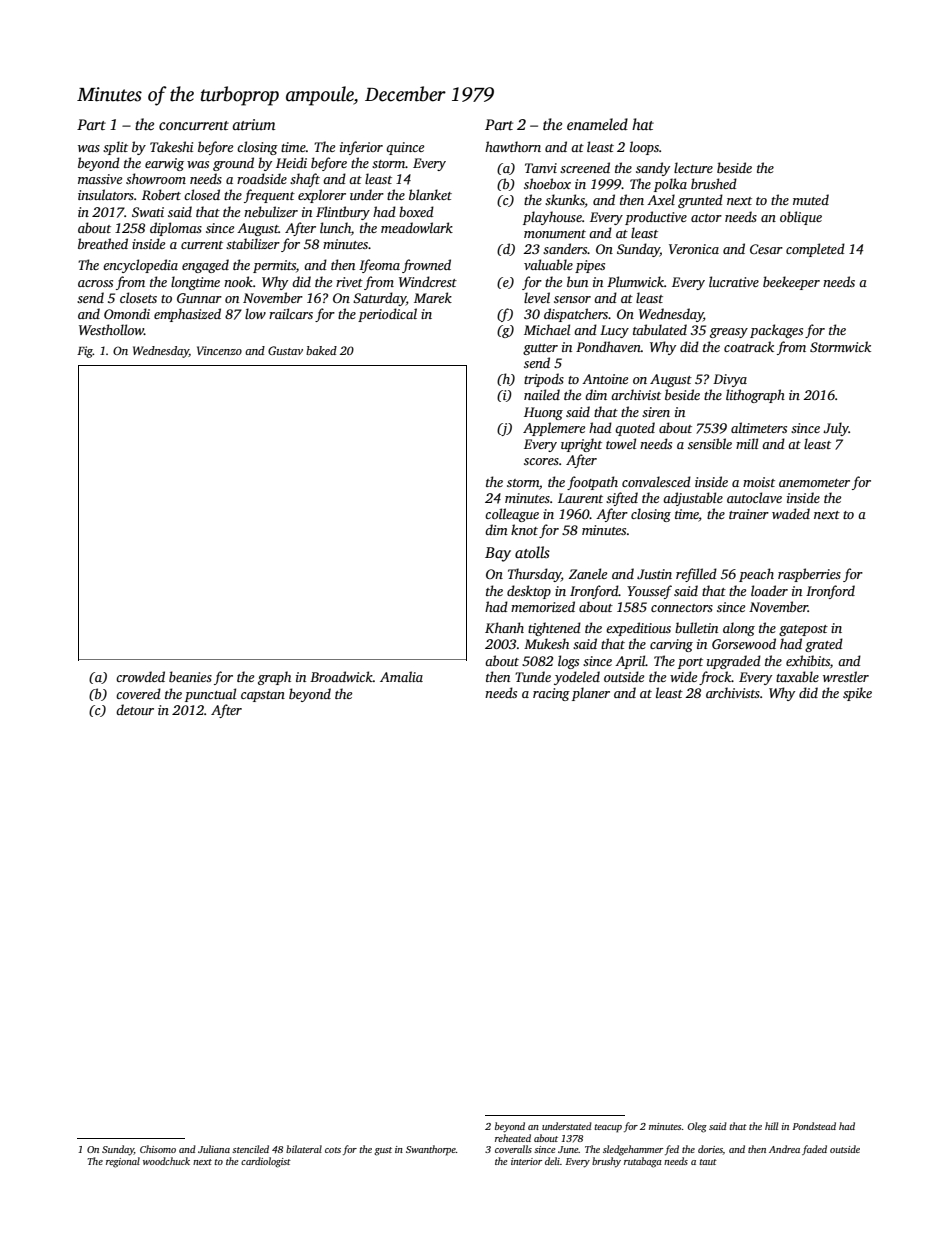 Image resolution: width=952 pixels, height=1233 pixels. What do you see at coordinates (401, 676) in the screenshot?
I see `Amalia` at bounding box center [401, 676].
